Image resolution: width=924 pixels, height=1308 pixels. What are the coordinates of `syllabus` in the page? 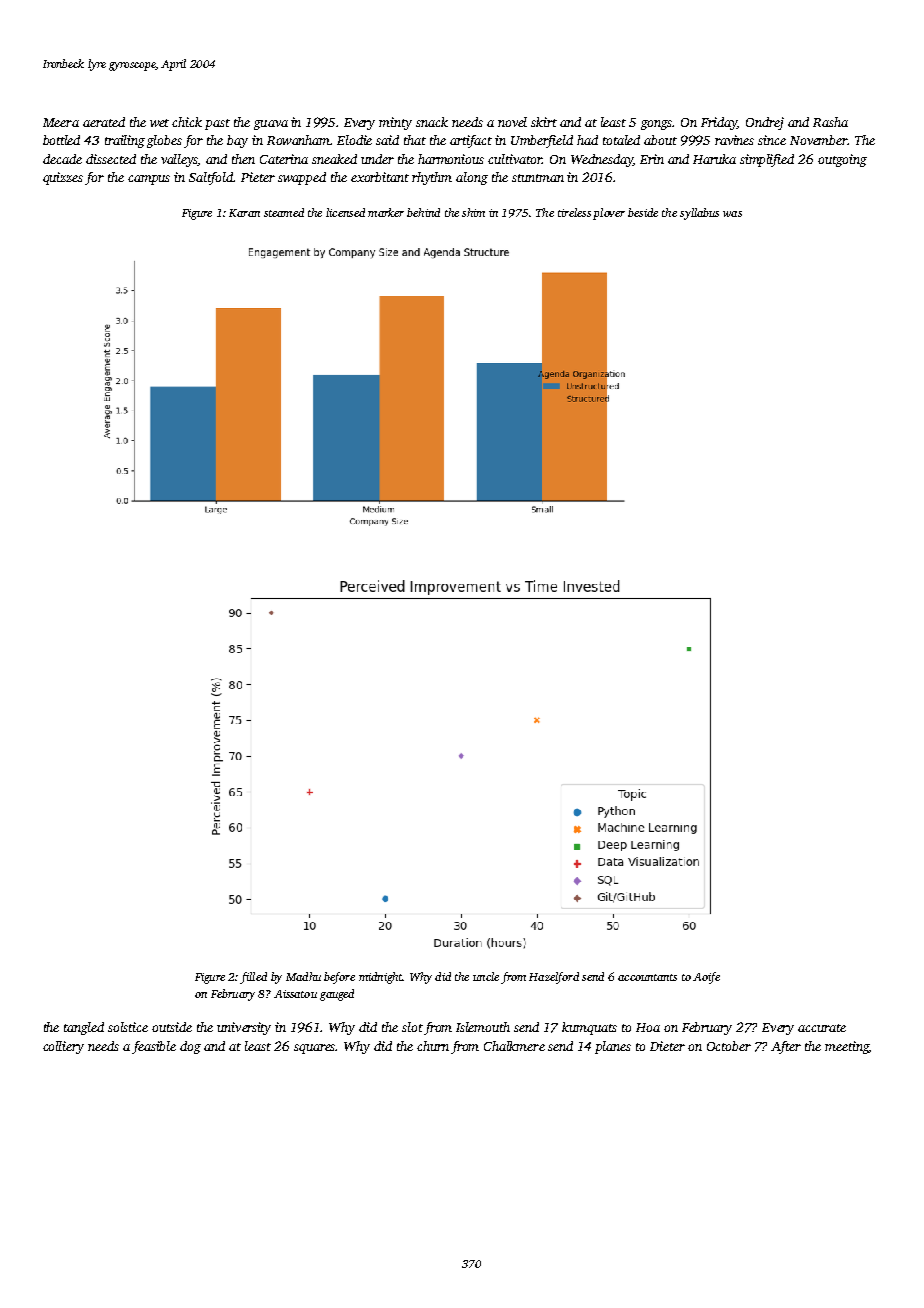 It's located at (699, 214).
